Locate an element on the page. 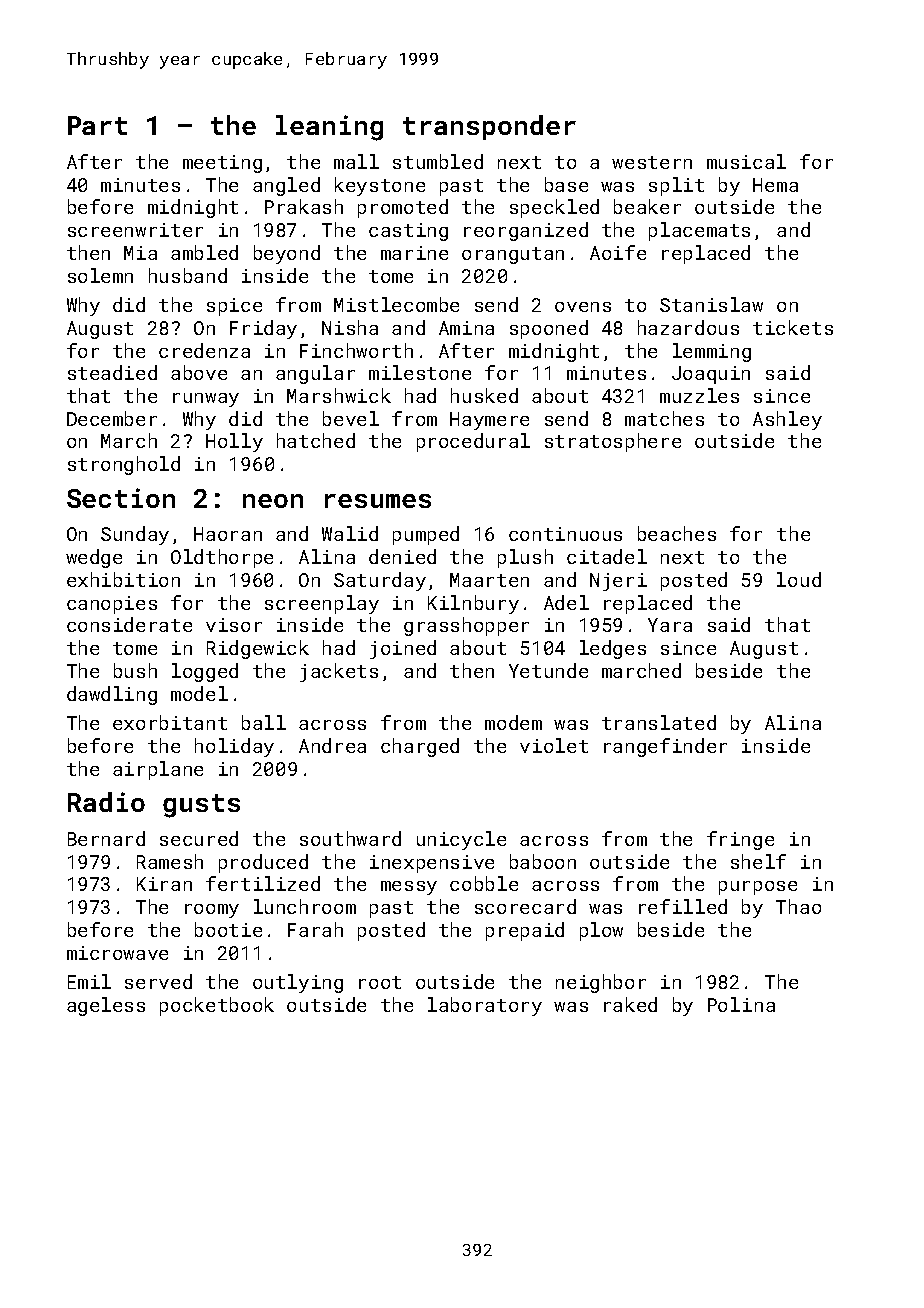  tickets is located at coordinates (793, 327).
